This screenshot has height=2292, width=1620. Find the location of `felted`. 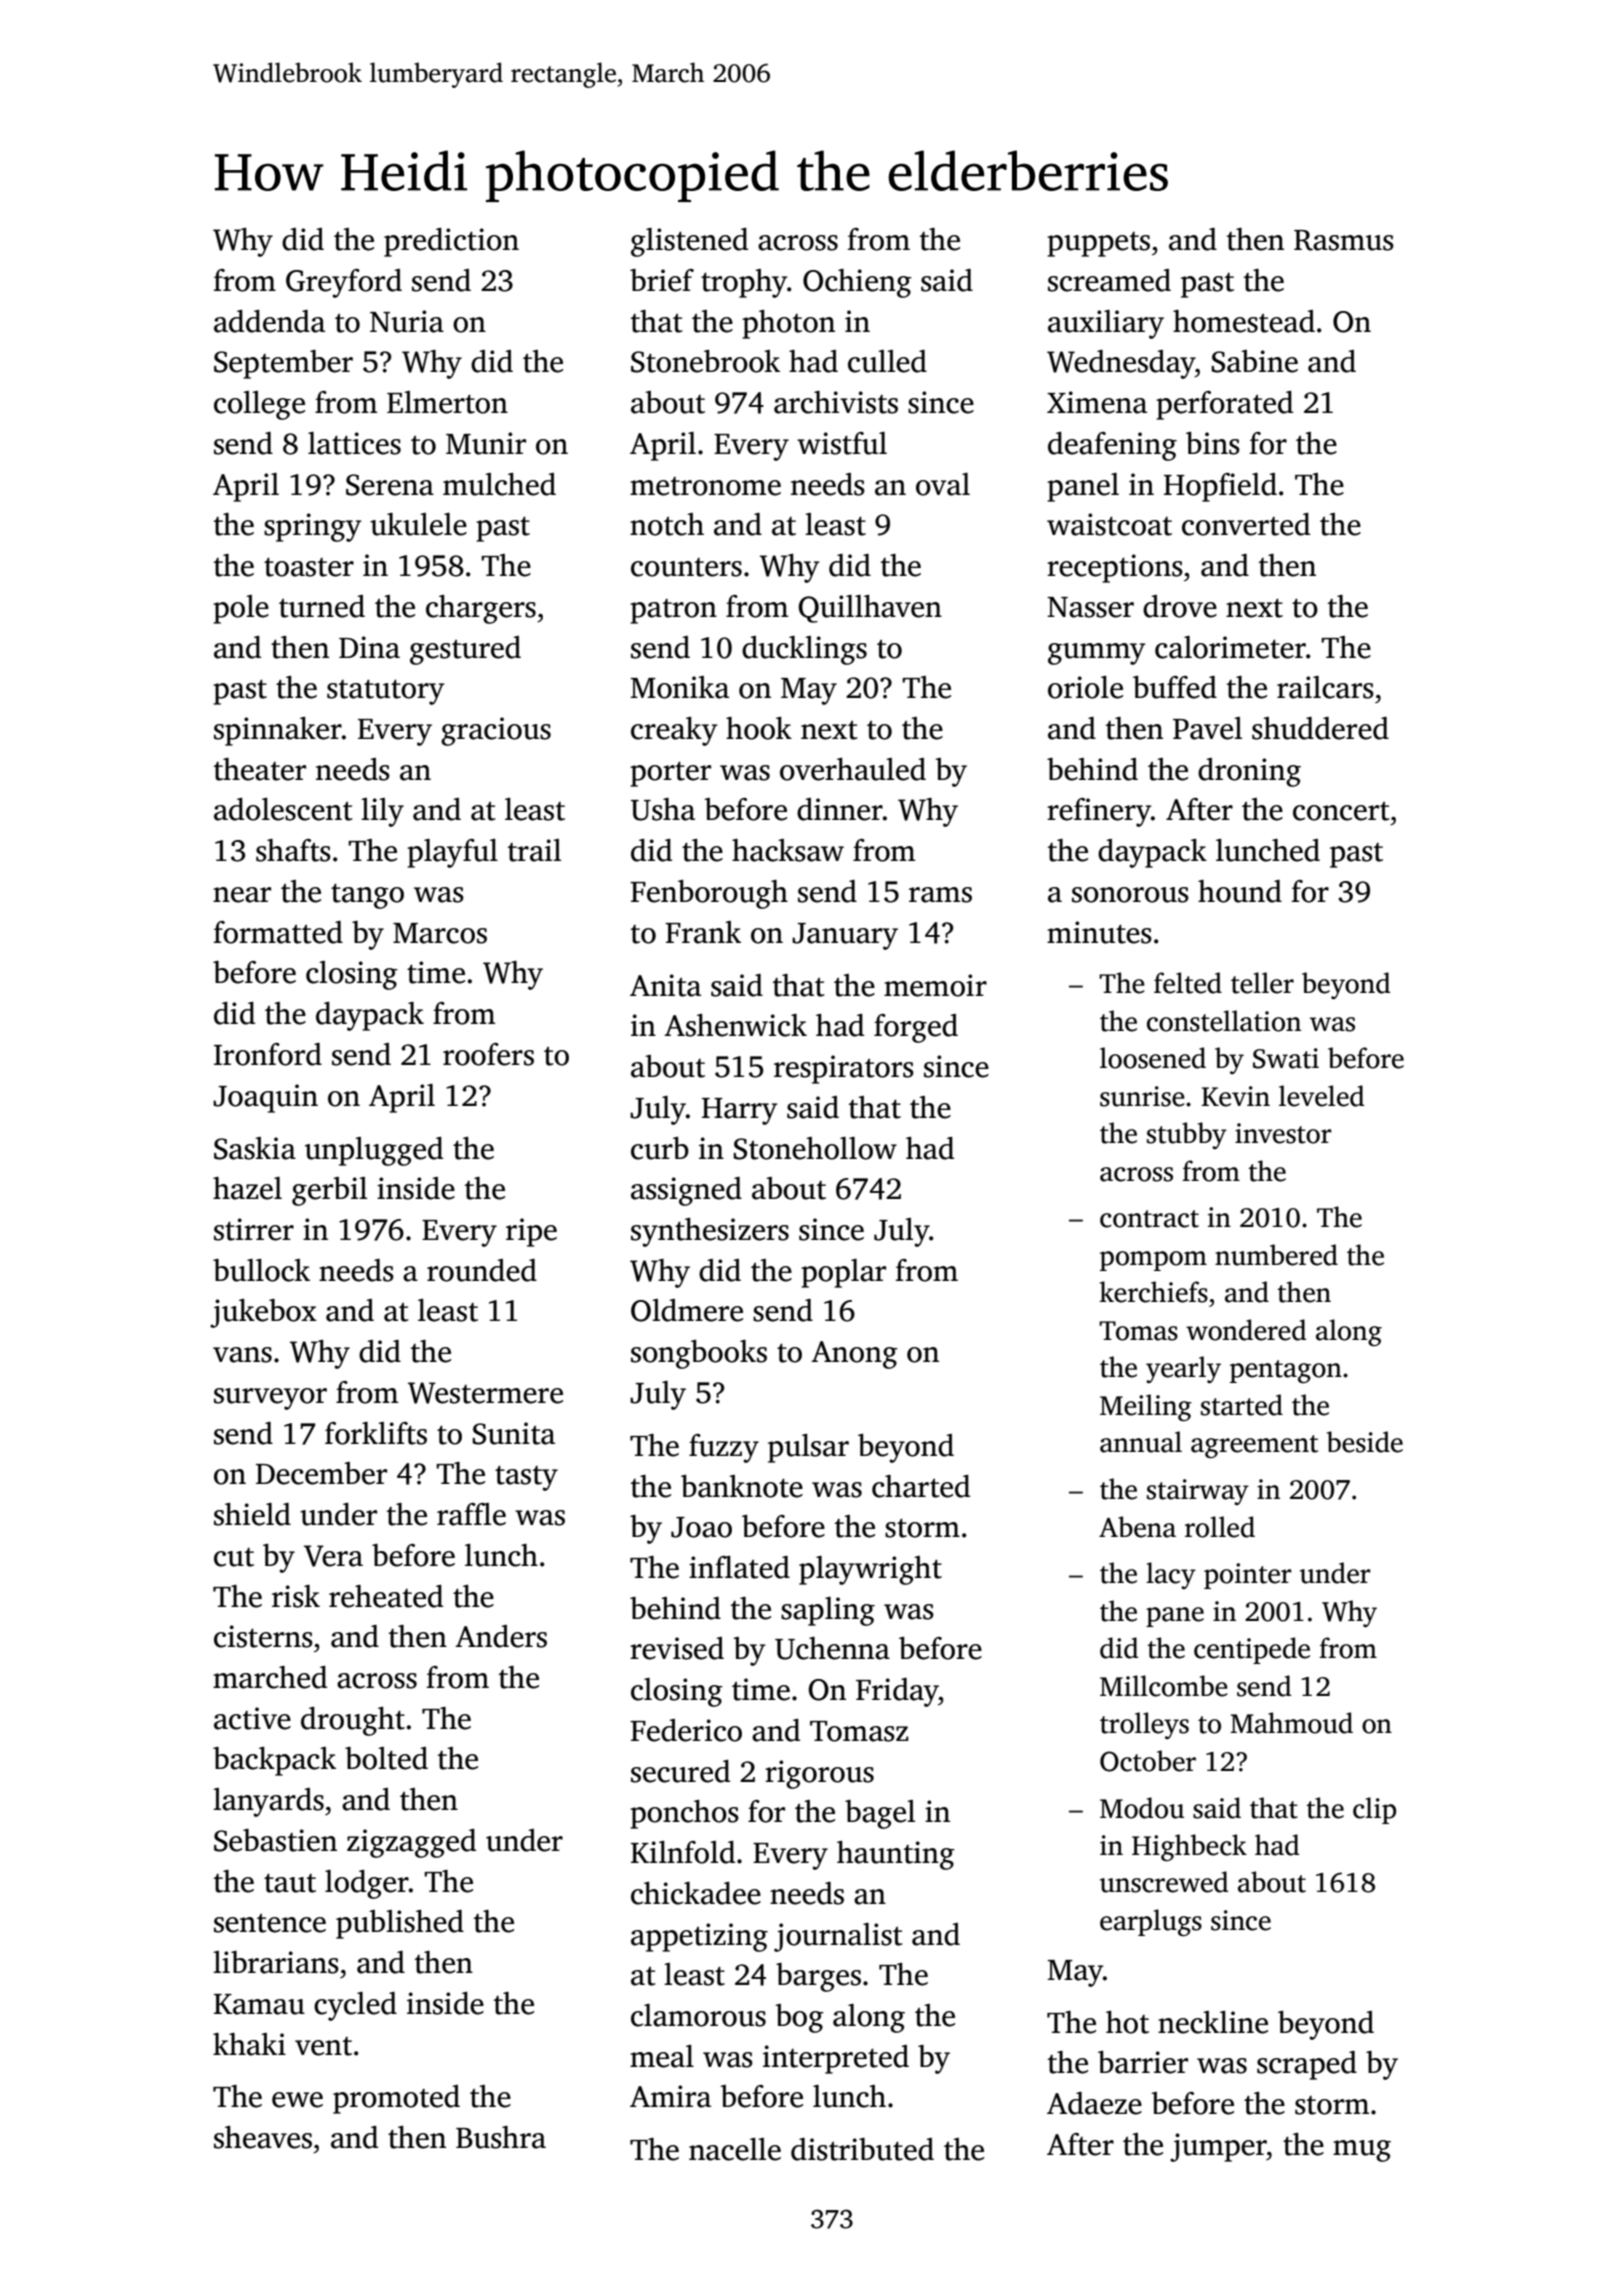

felted is located at coordinates (1188, 983).
